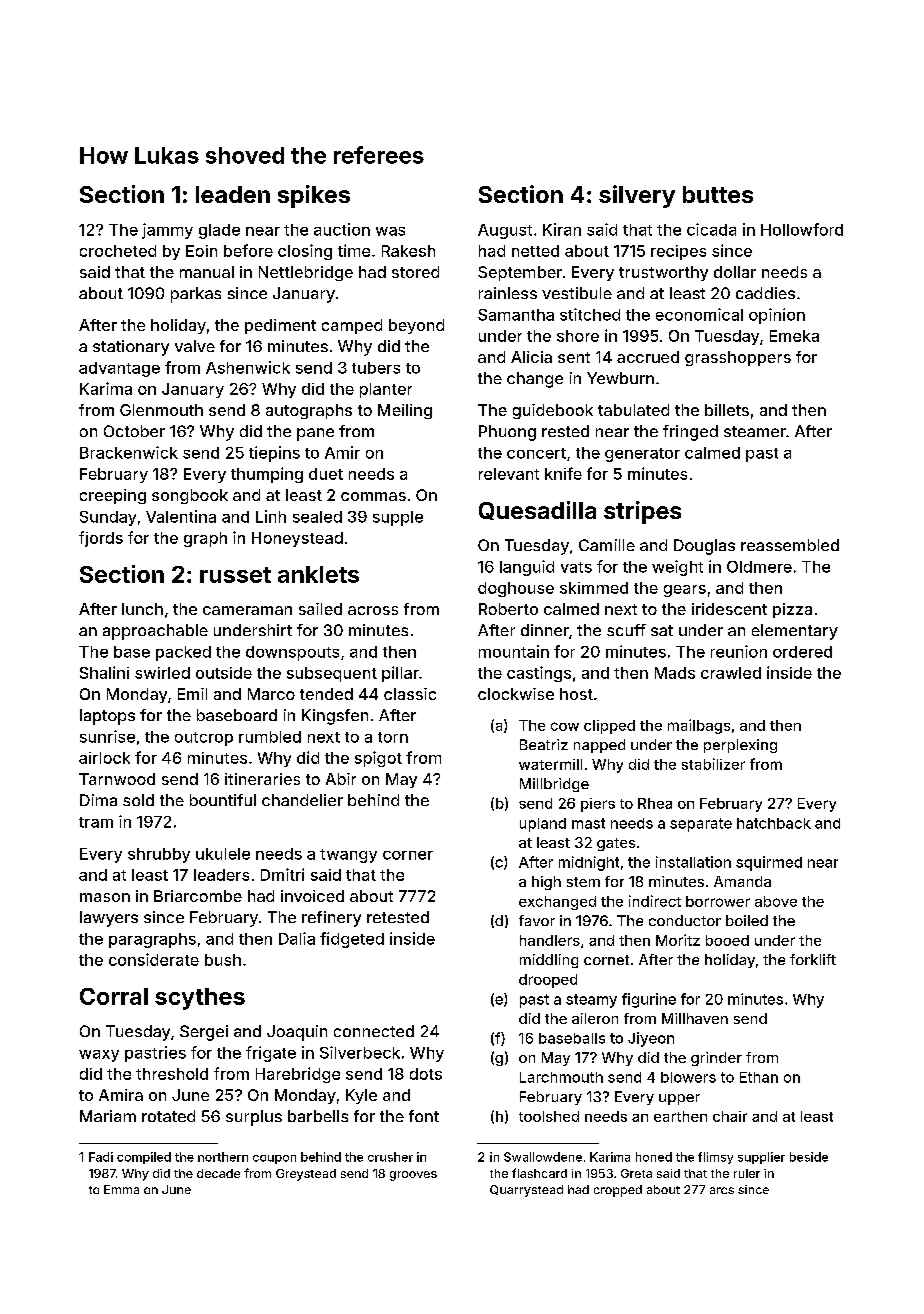 This screenshot has width=924, height=1314. What do you see at coordinates (233, 194) in the screenshot?
I see `leaden` at bounding box center [233, 194].
